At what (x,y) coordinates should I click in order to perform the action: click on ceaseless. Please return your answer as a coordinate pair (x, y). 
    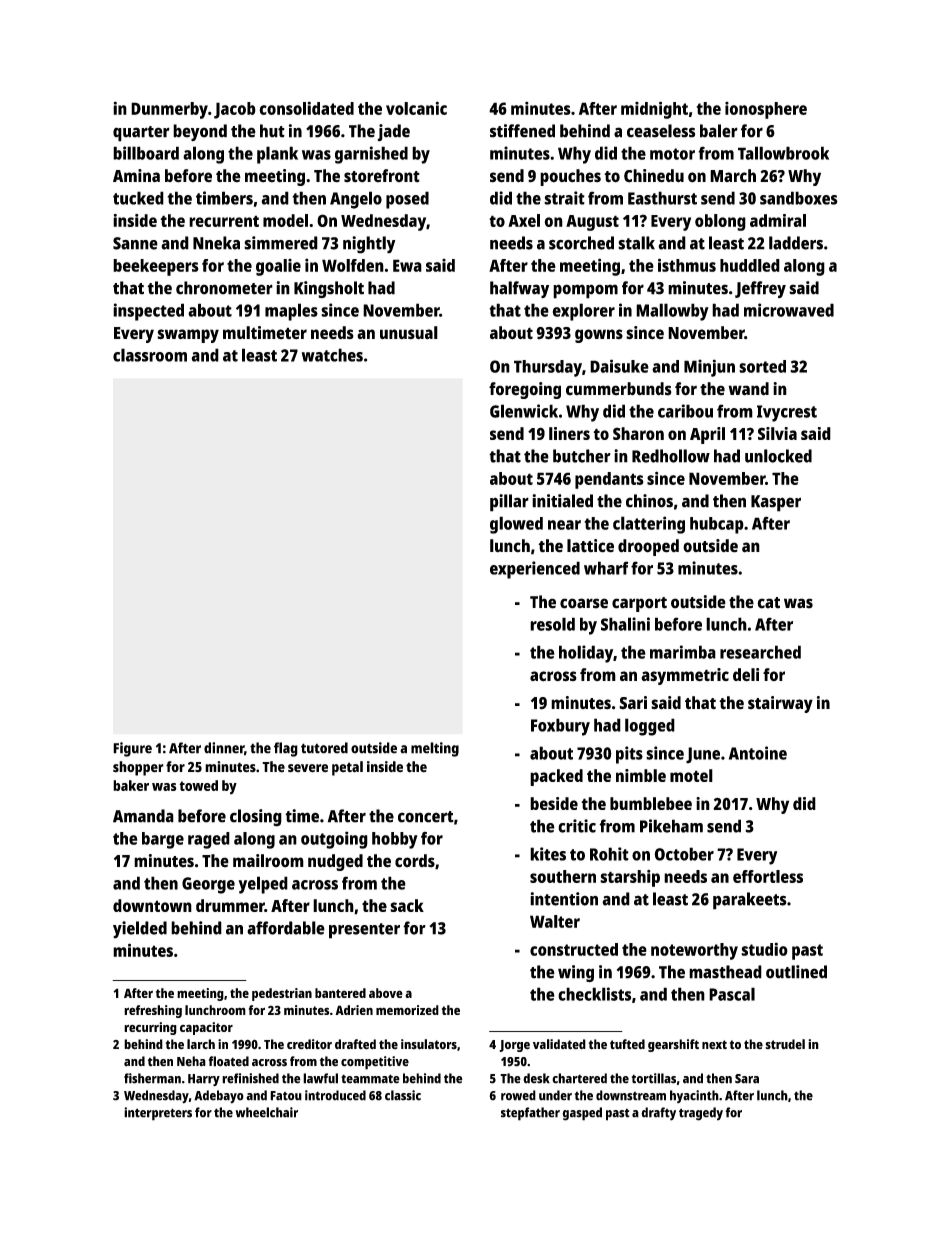
    Looking at the image, I should click on (661, 131).
